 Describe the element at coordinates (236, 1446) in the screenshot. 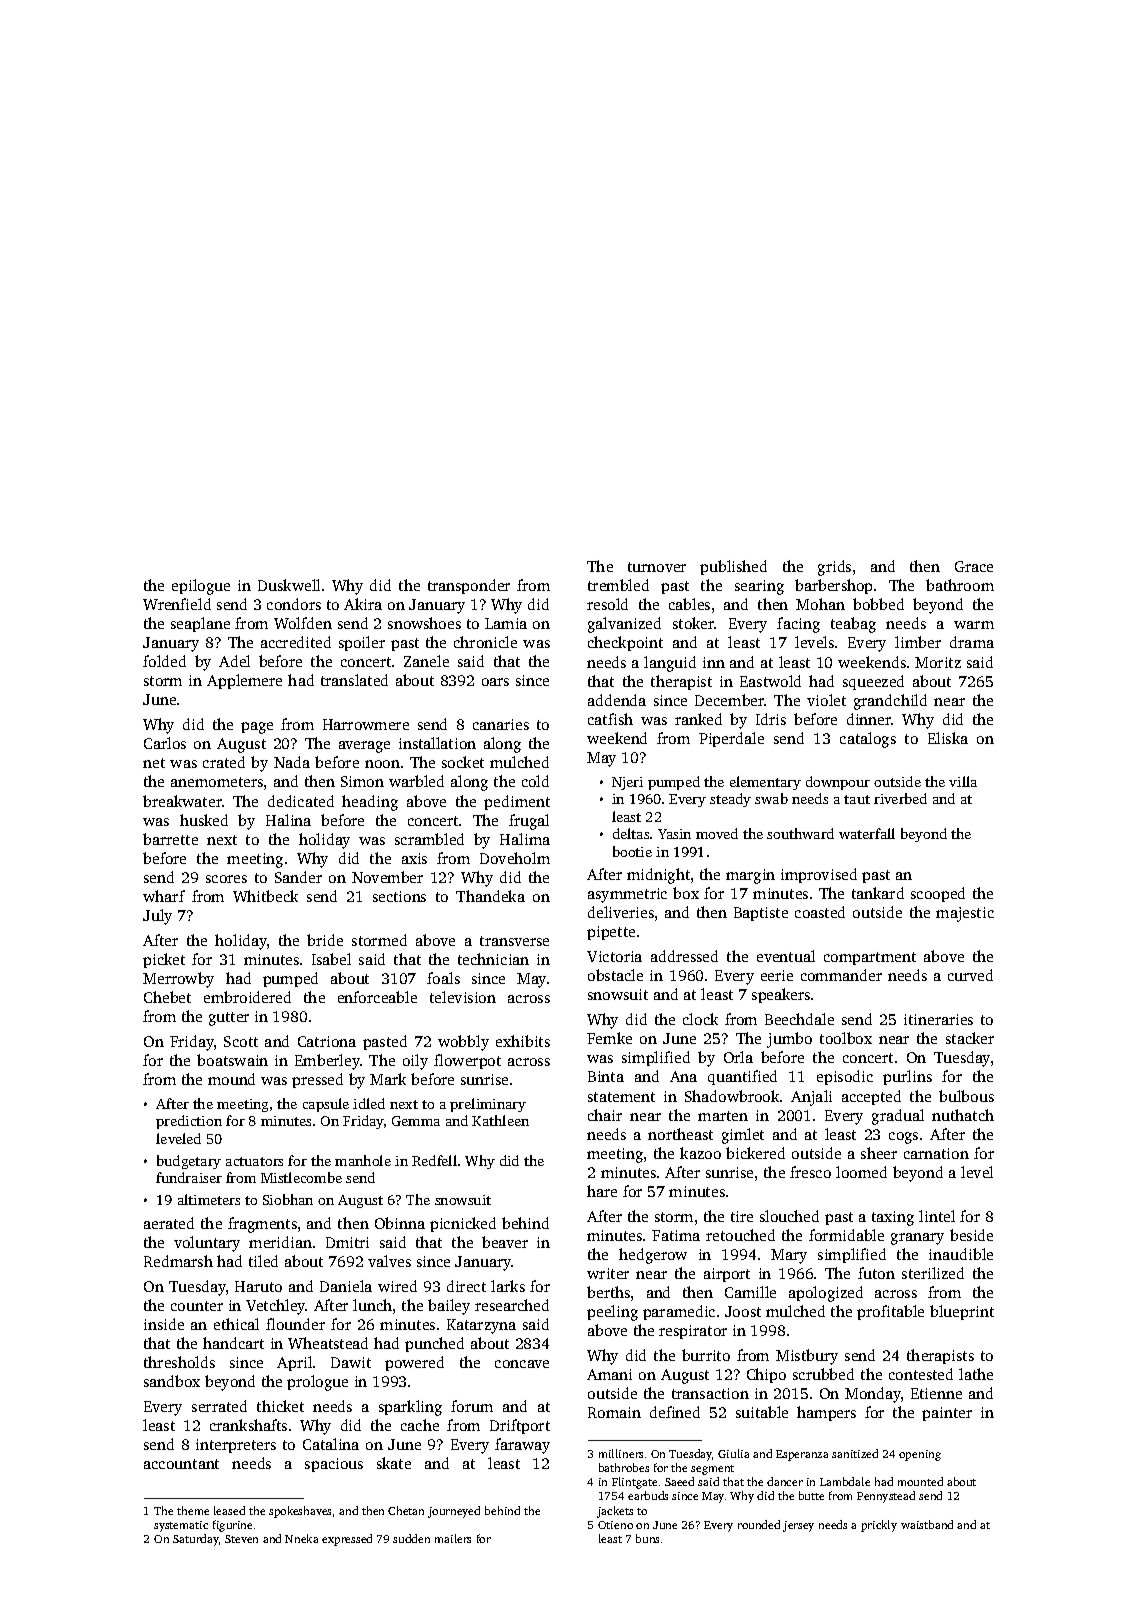

I see `interpreters` at that location.
